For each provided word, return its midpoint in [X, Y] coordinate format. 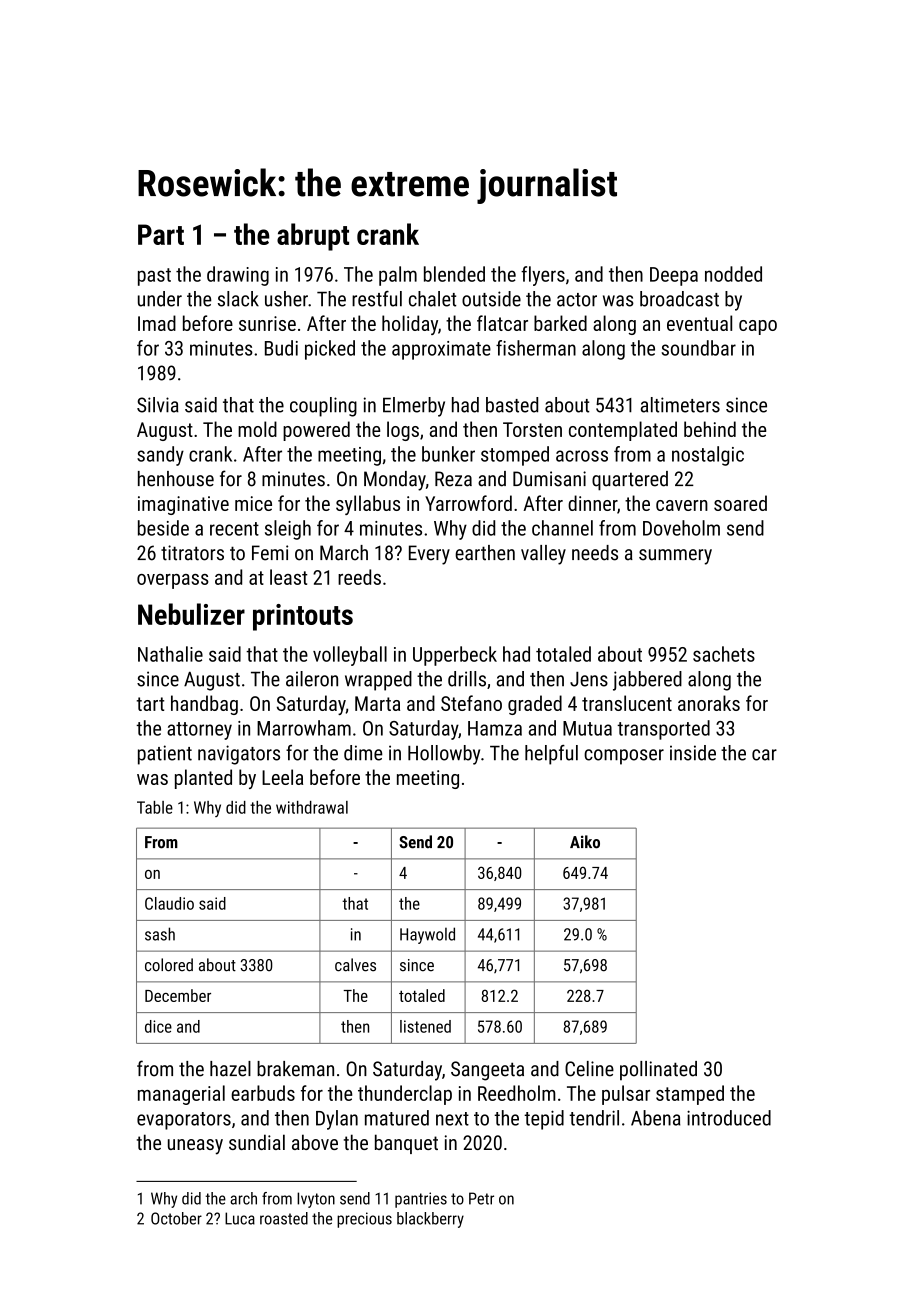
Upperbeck [455, 656]
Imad [157, 323]
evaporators [184, 1121]
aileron [312, 679]
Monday [395, 481]
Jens [589, 679]
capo [758, 327]
